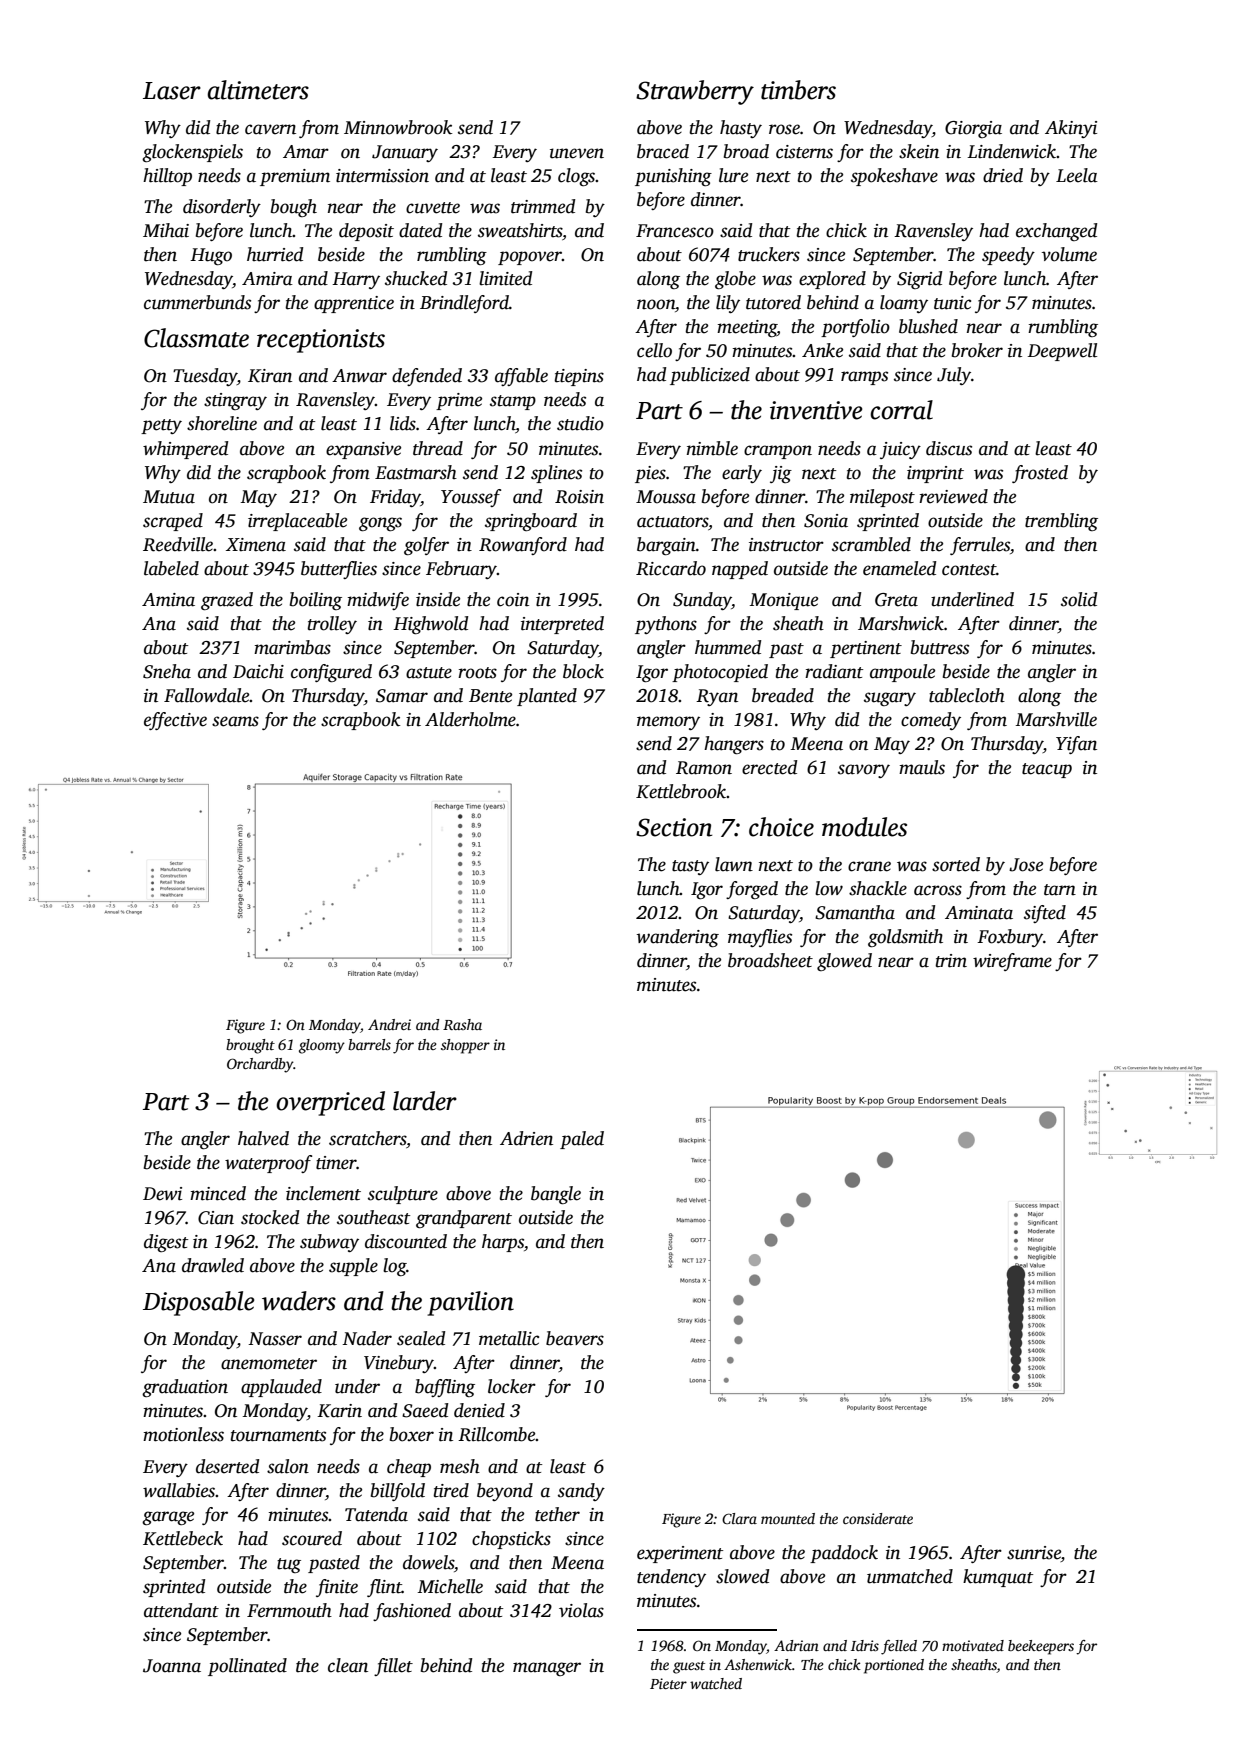 This image has height=1755, width=1241. Describe the element at coordinates (412, 1612) in the image. I see `fashioned` at that location.
